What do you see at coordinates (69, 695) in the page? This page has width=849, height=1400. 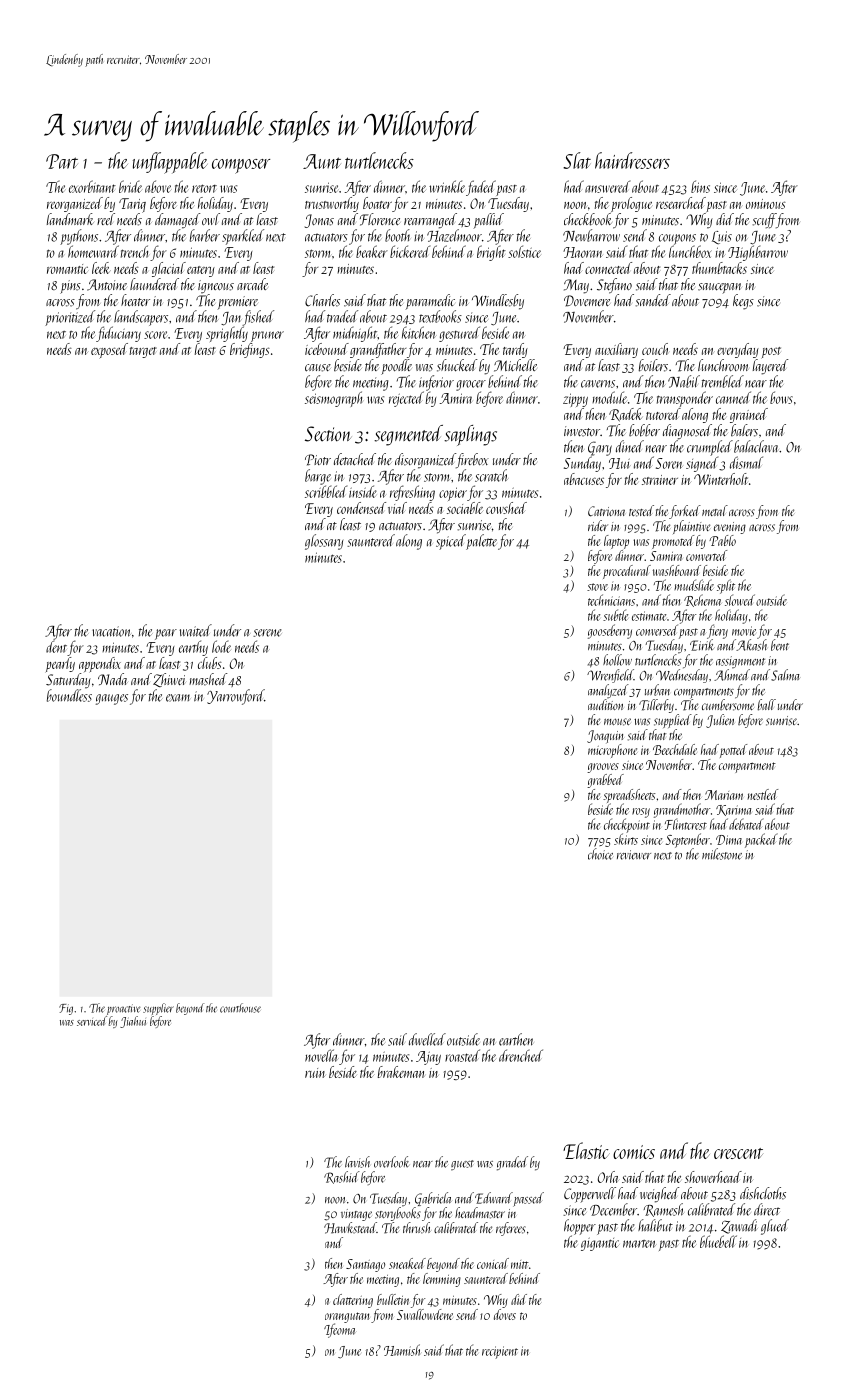 I see `boundless` at bounding box center [69, 695].
